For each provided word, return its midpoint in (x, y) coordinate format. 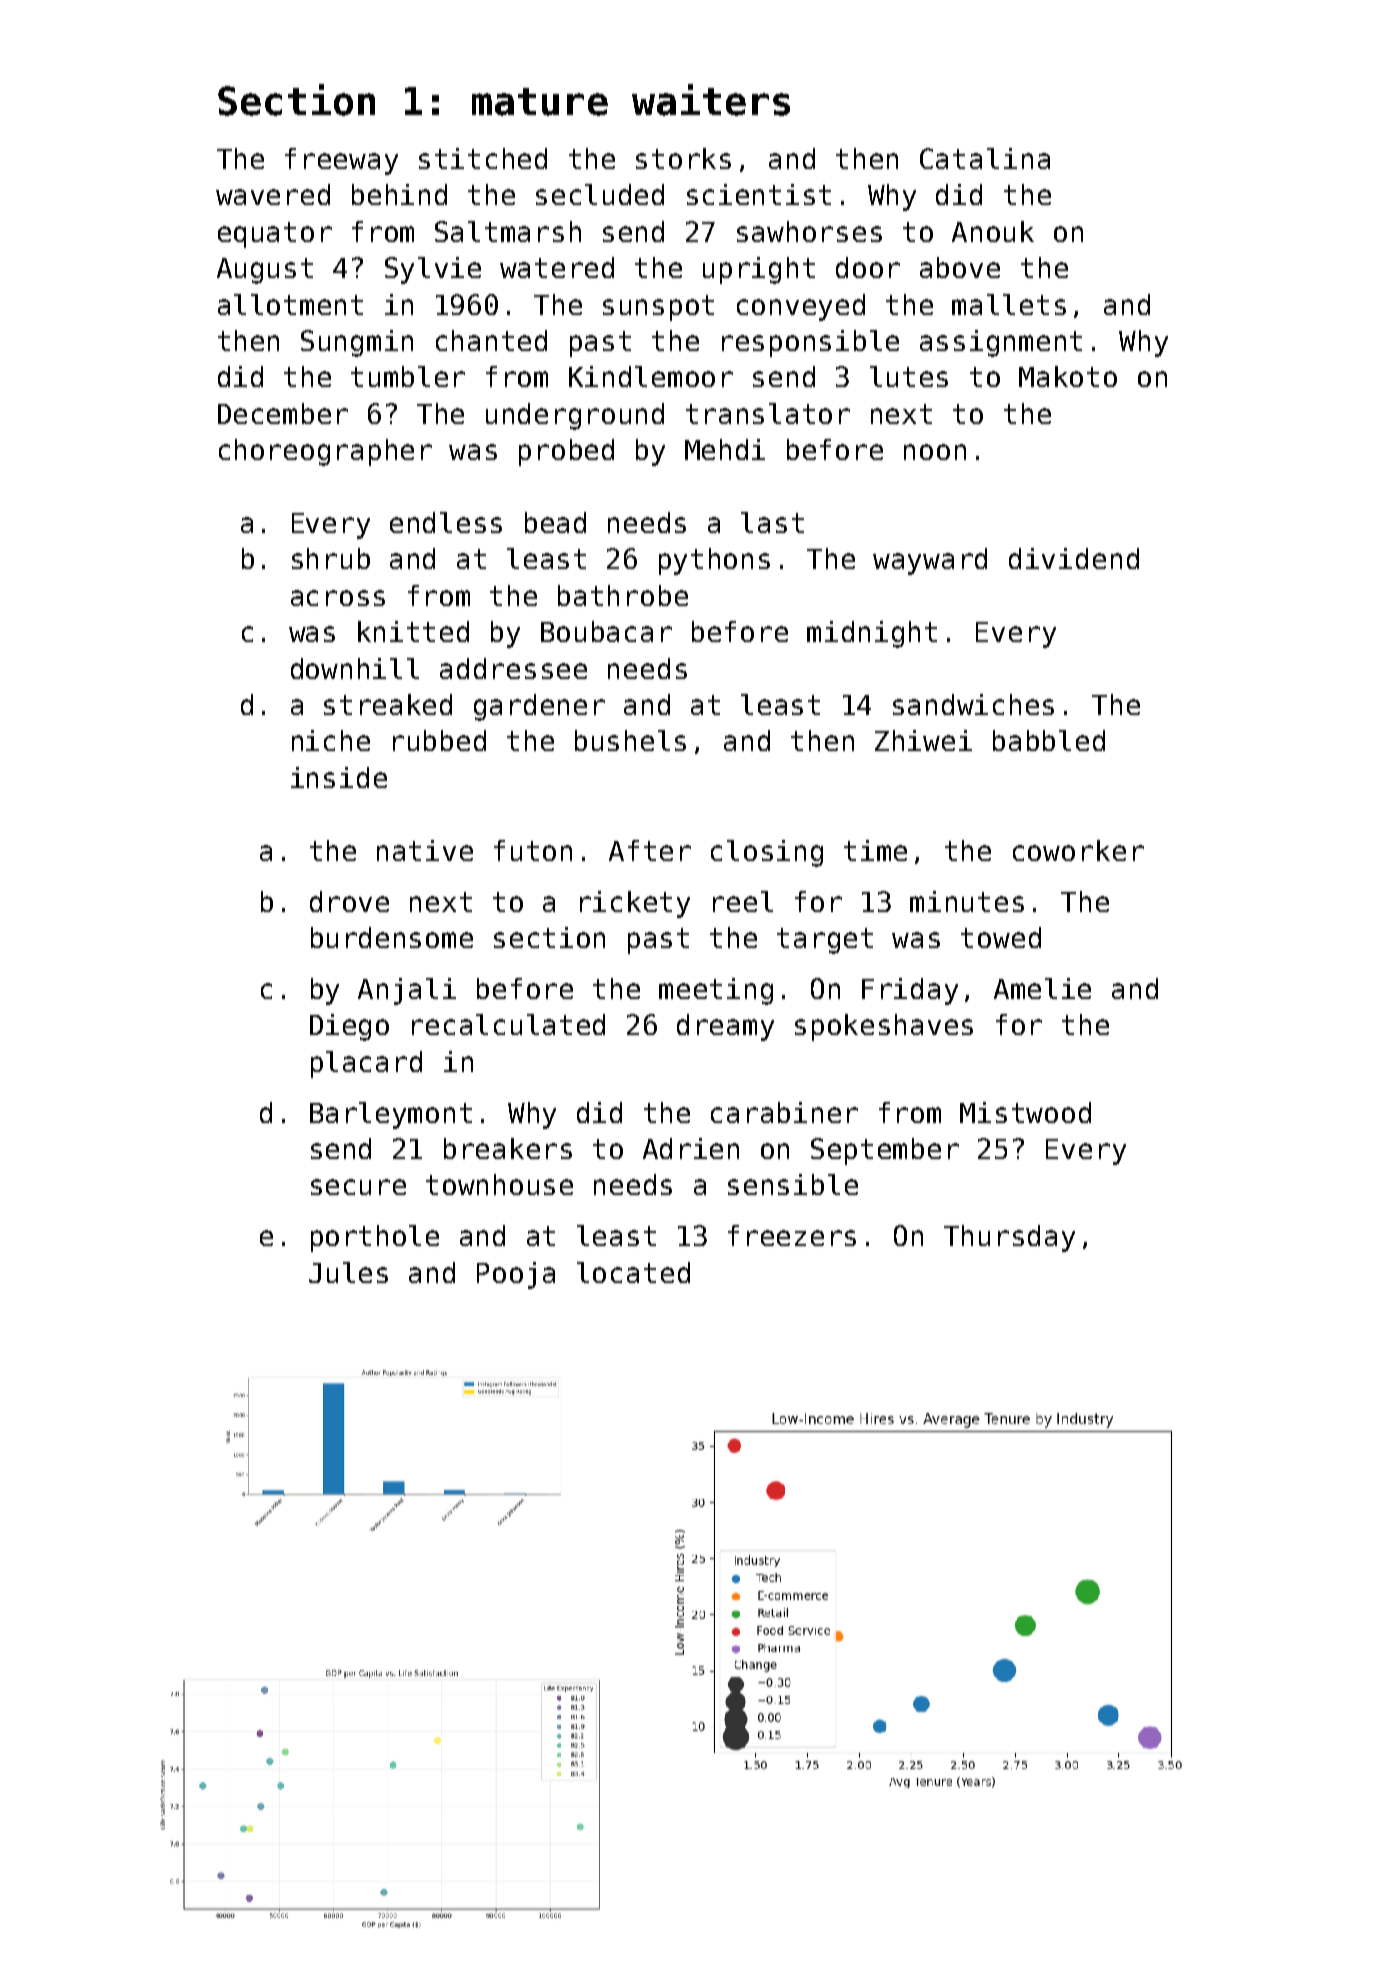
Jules (348, 1272)
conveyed (801, 307)
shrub (331, 558)
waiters (711, 100)
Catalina (985, 158)
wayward (930, 561)
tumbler (408, 376)
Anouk (993, 231)
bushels (630, 740)
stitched (483, 158)
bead (555, 522)
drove (349, 901)
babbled (1049, 740)
